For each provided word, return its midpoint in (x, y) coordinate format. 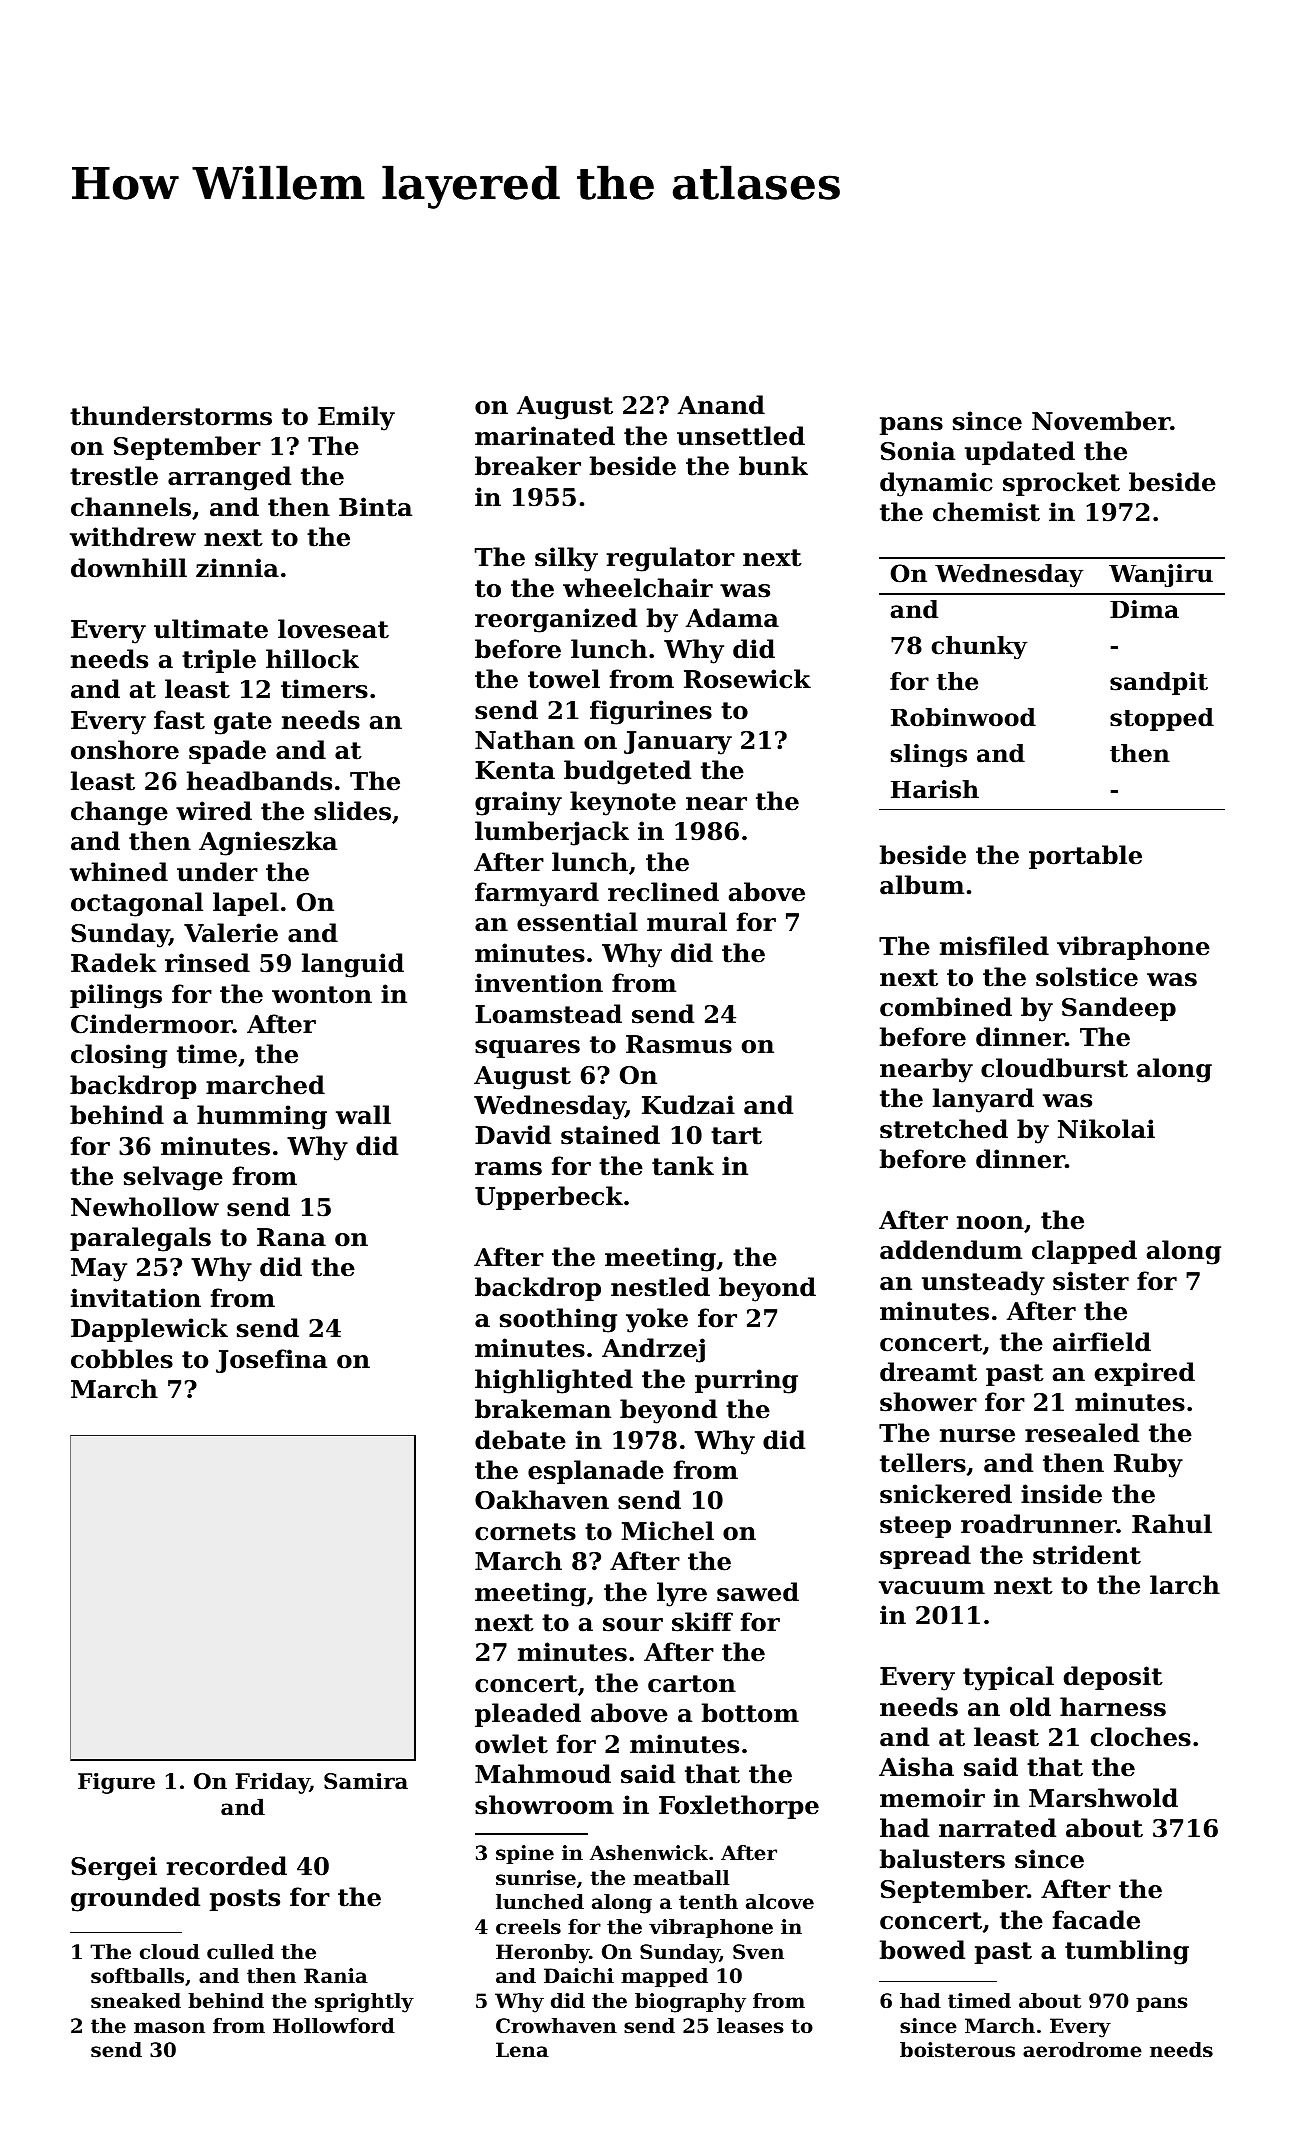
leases (750, 2026)
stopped (1162, 719)
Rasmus (679, 1044)
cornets (525, 1532)
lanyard (983, 1100)
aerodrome (1082, 2050)
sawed (758, 1592)
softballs (137, 1976)
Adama (732, 618)
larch (1185, 1585)
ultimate (211, 629)
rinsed (207, 963)
